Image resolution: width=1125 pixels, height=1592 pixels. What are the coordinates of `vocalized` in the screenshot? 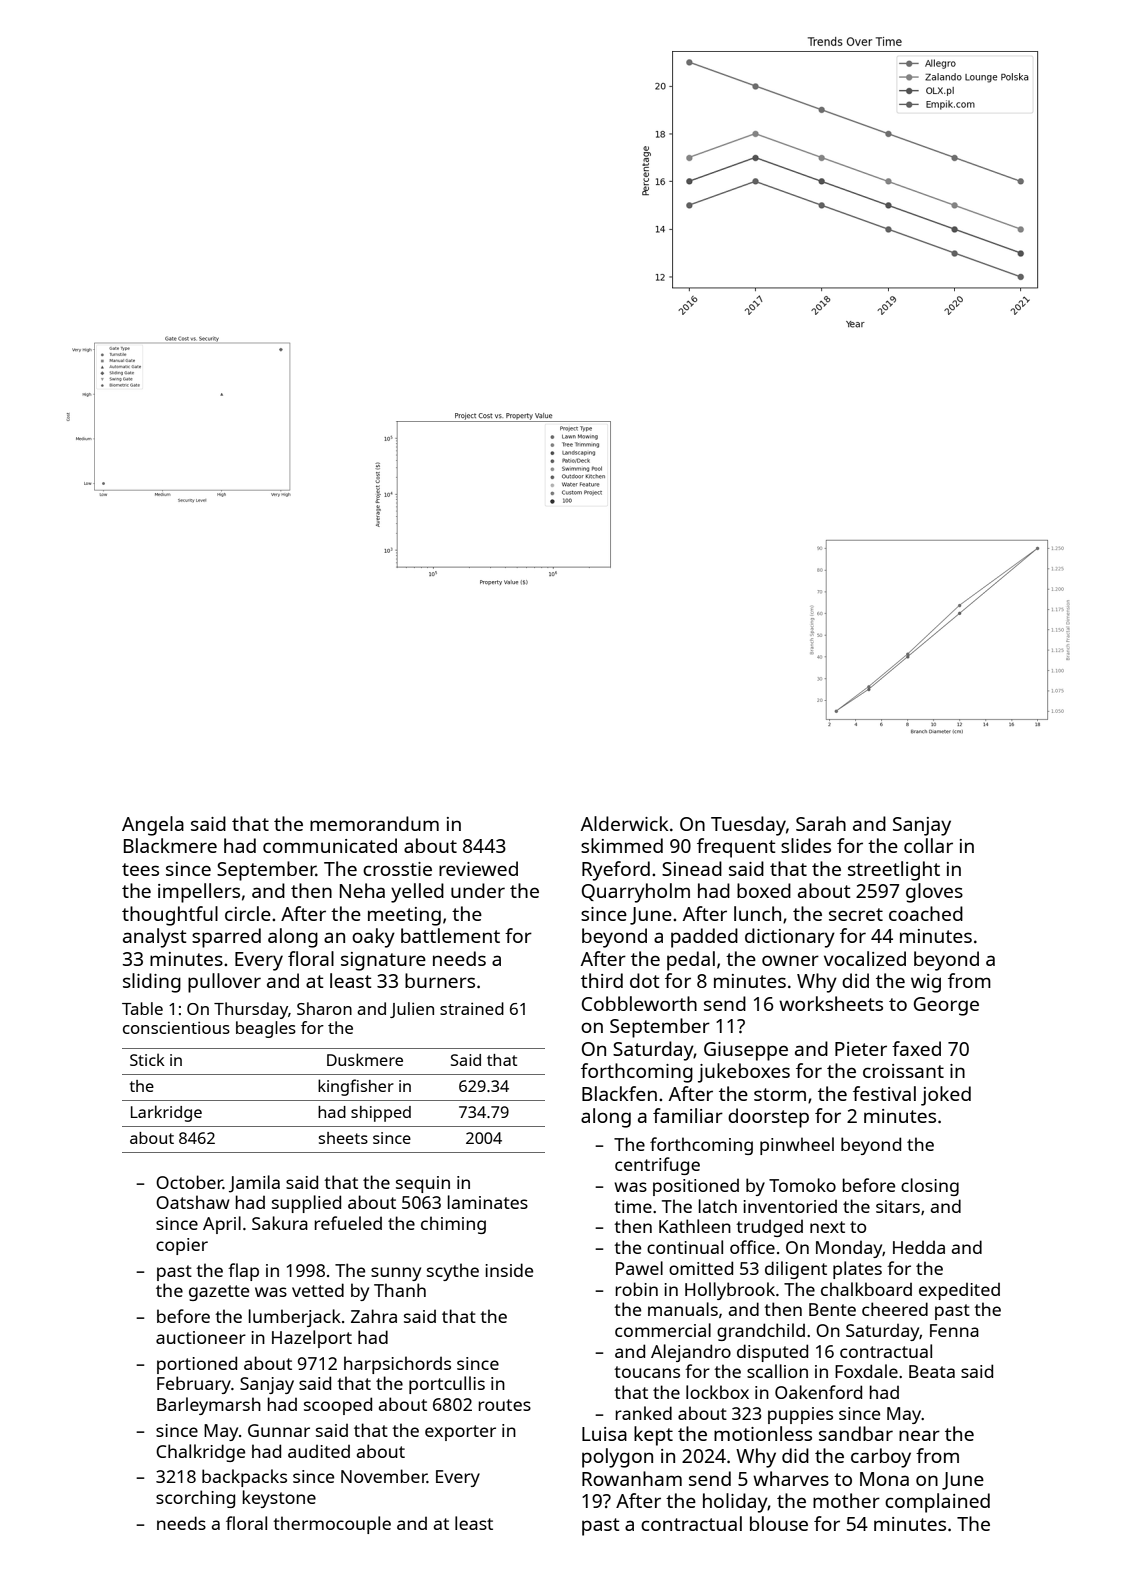 It's located at (865, 958).
